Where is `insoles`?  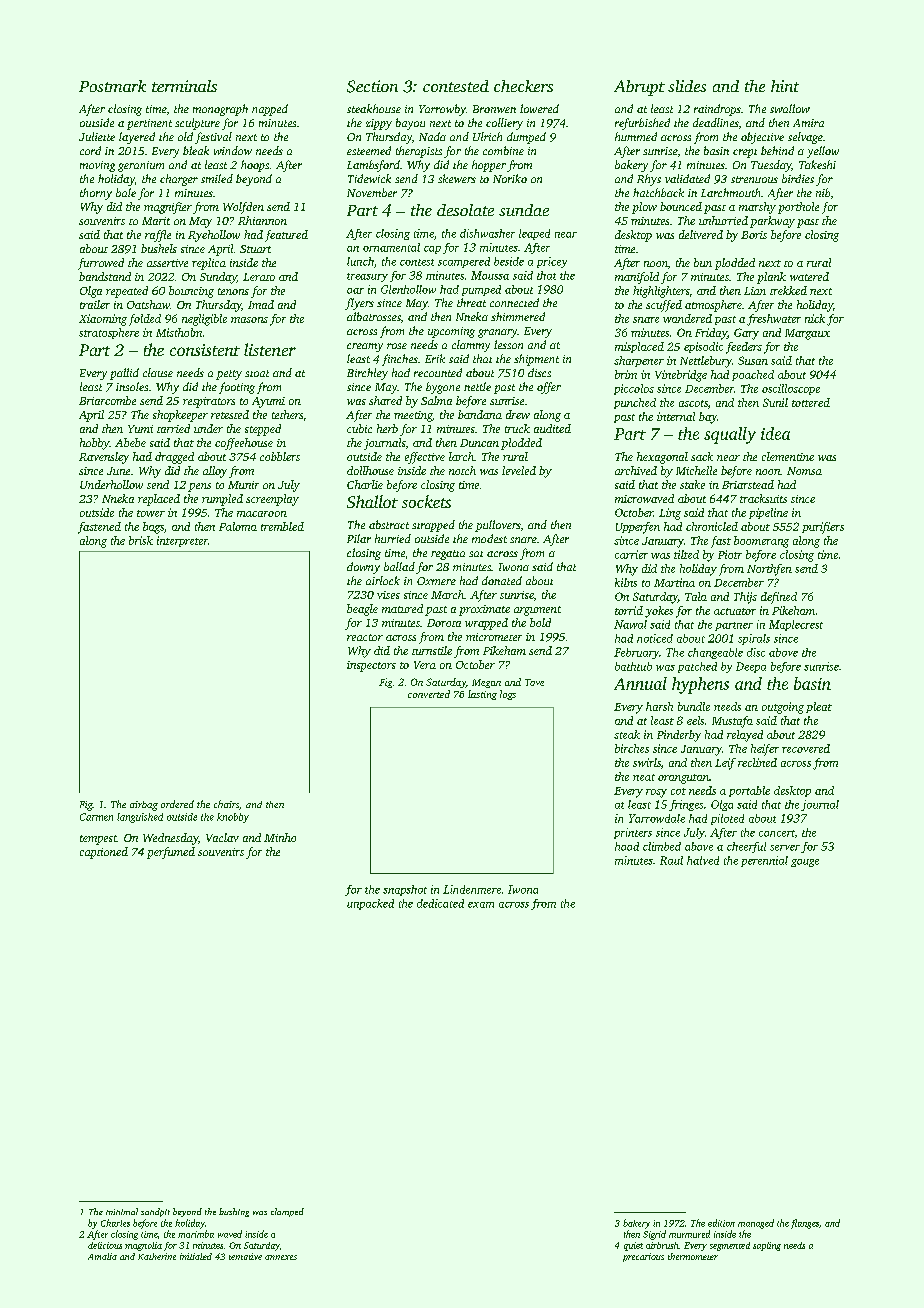 insoles is located at coordinates (132, 386).
